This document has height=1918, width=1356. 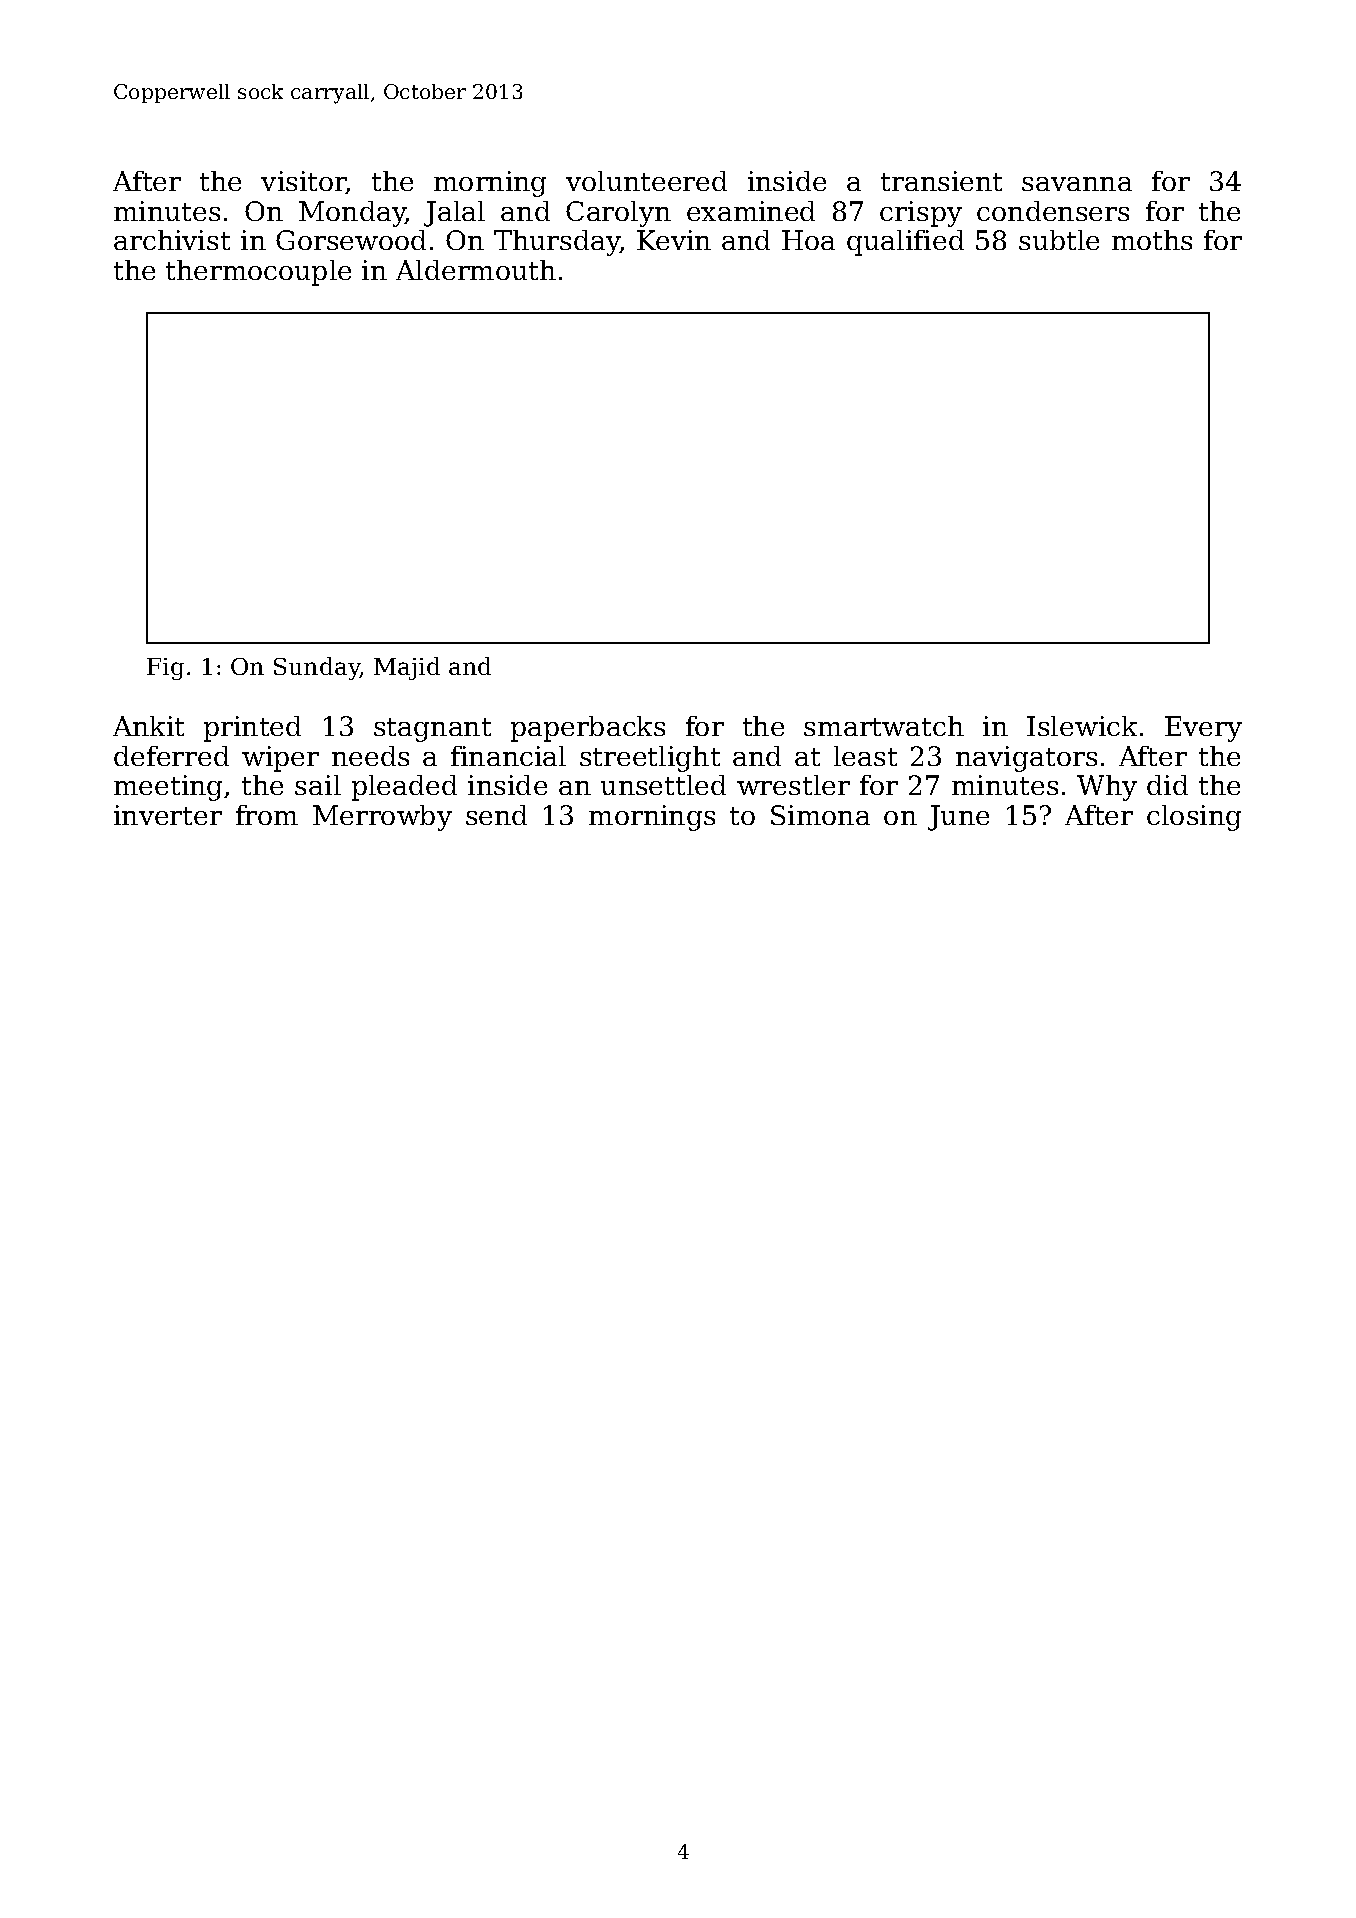 I want to click on Aldermouth, so click(x=476, y=270).
